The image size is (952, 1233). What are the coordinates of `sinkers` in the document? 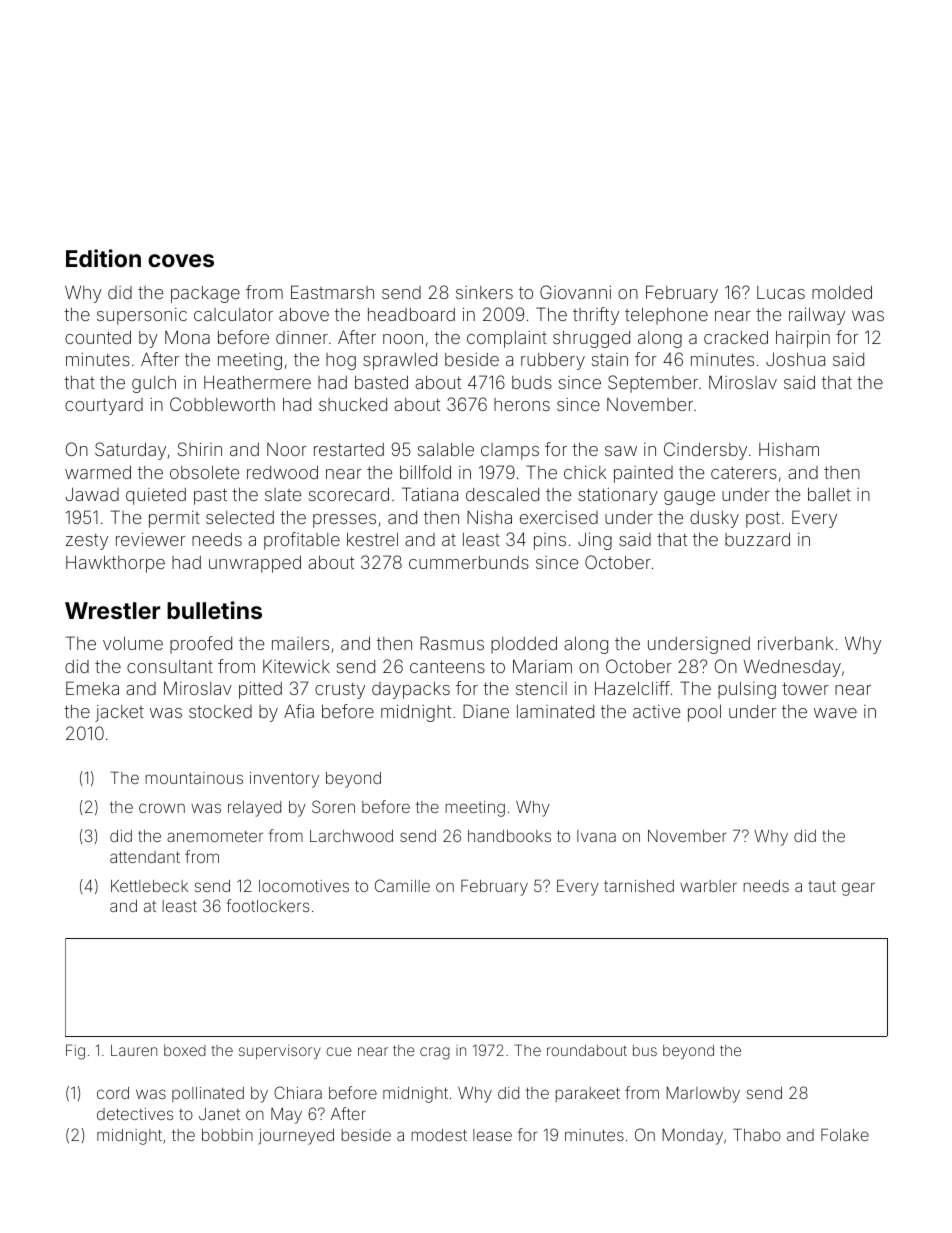 It's located at (484, 292).
